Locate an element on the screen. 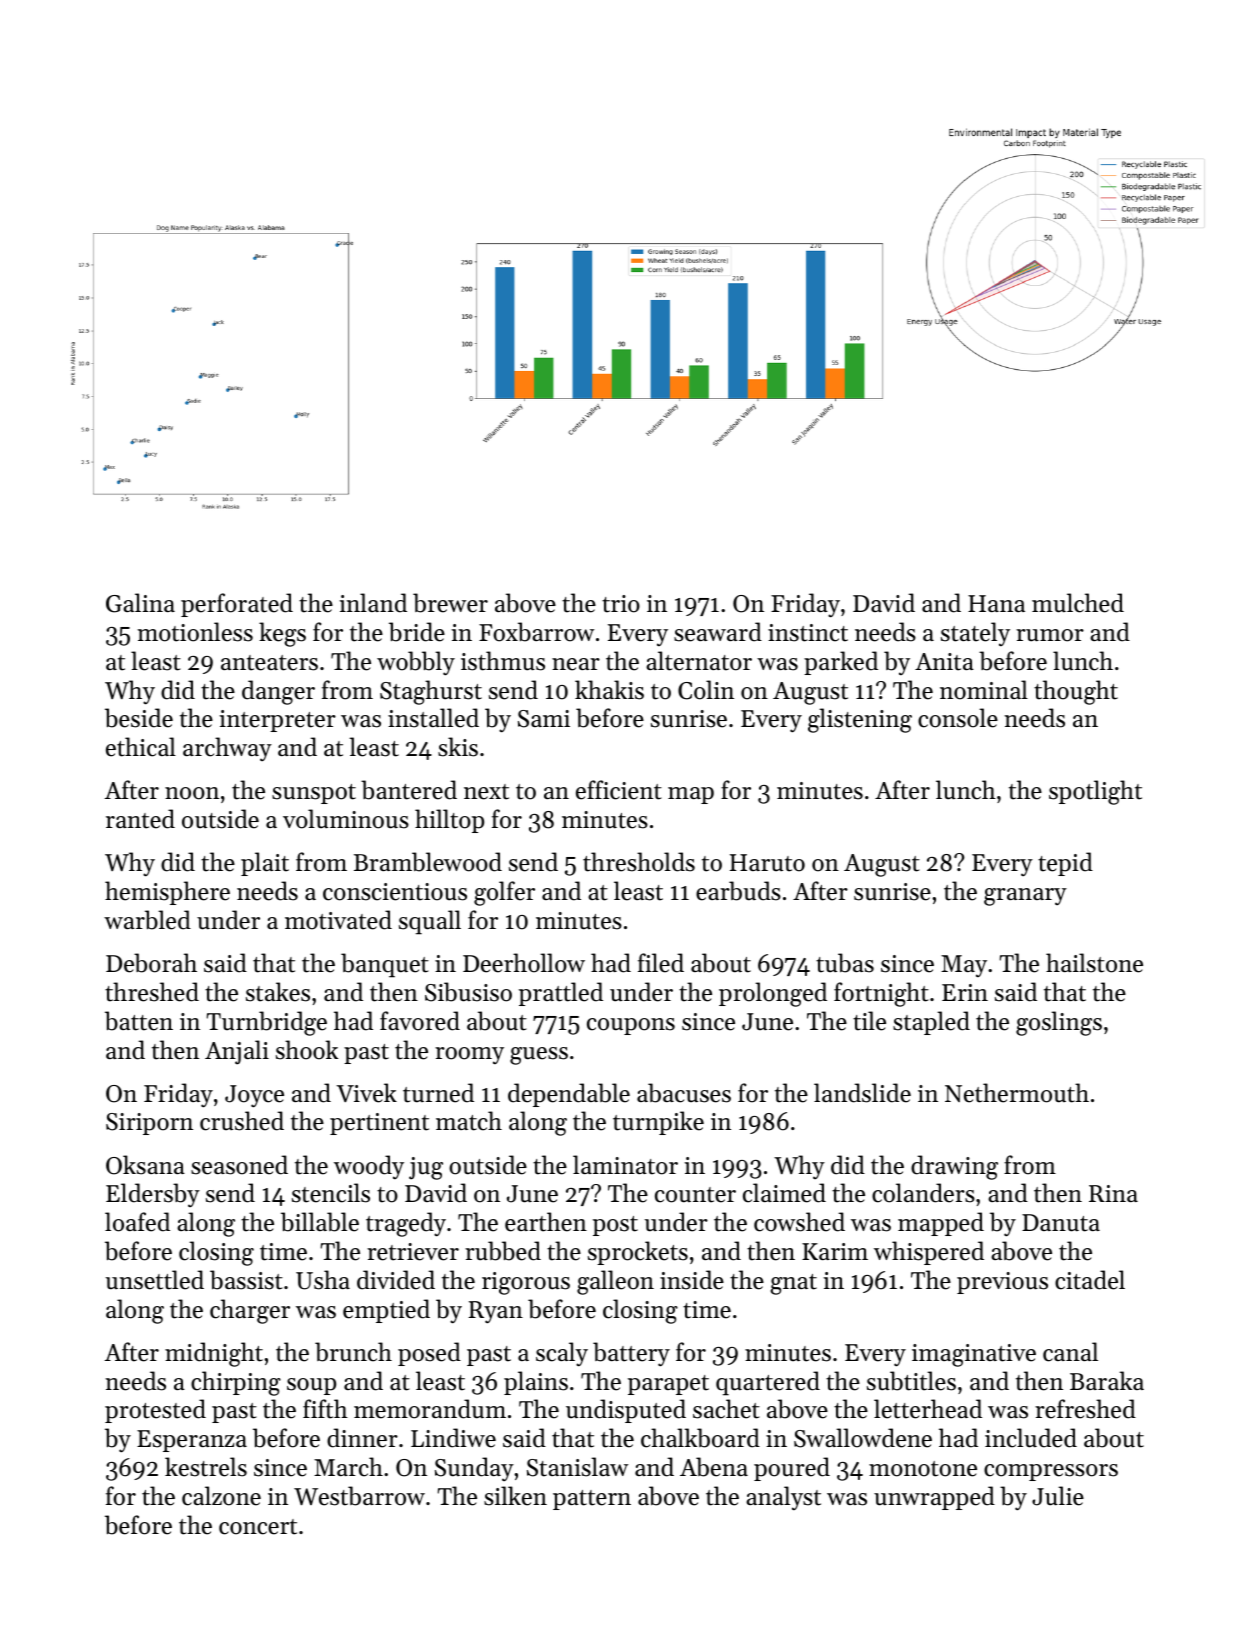  beside is located at coordinates (139, 718).
